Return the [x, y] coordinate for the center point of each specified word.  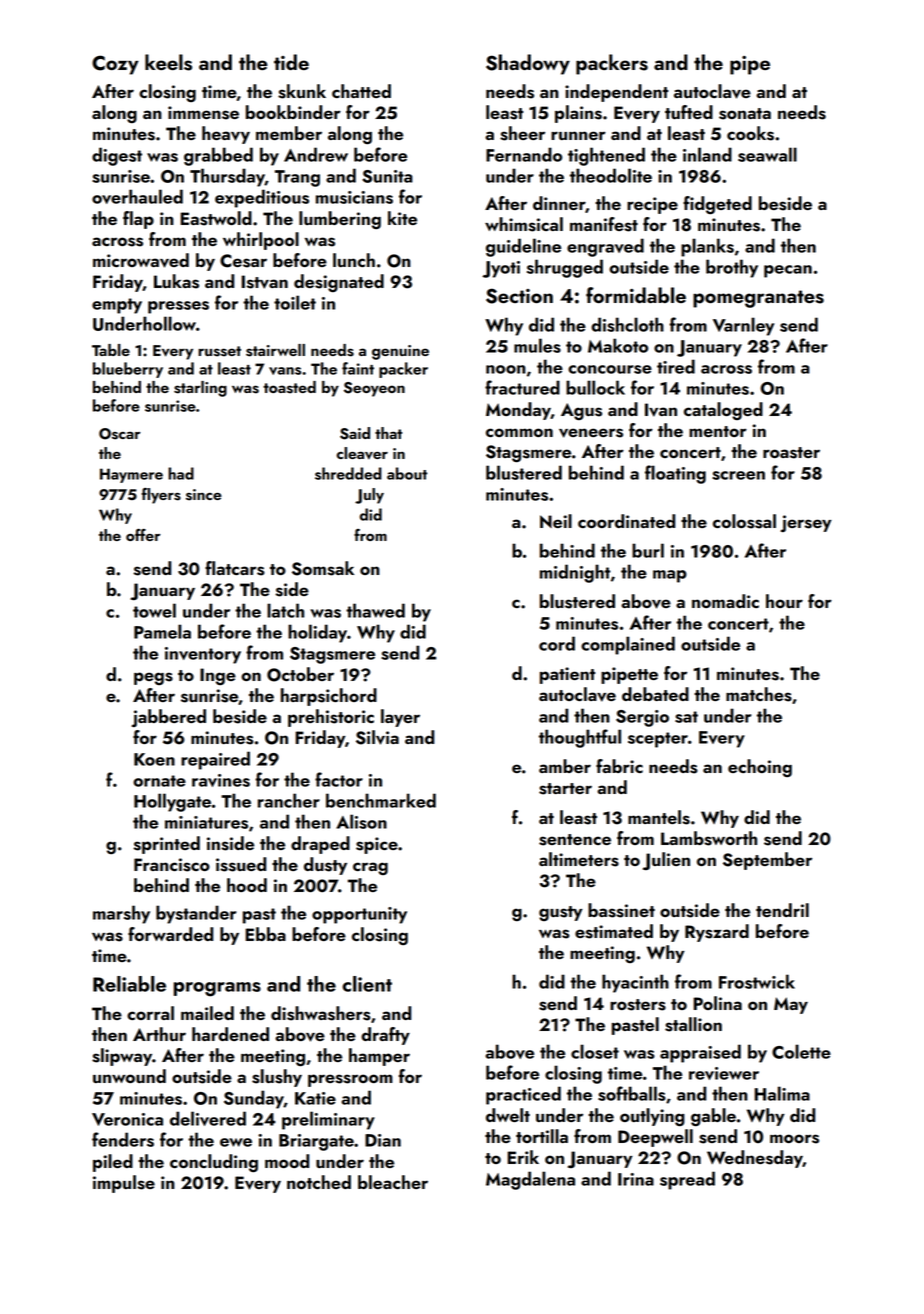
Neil [556, 521]
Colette [801, 1051]
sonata [745, 114]
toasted [289, 387]
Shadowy [528, 64]
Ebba [265, 934]
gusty [561, 913]
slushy [277, 1078]
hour [784, 601]
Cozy [115, 65]
